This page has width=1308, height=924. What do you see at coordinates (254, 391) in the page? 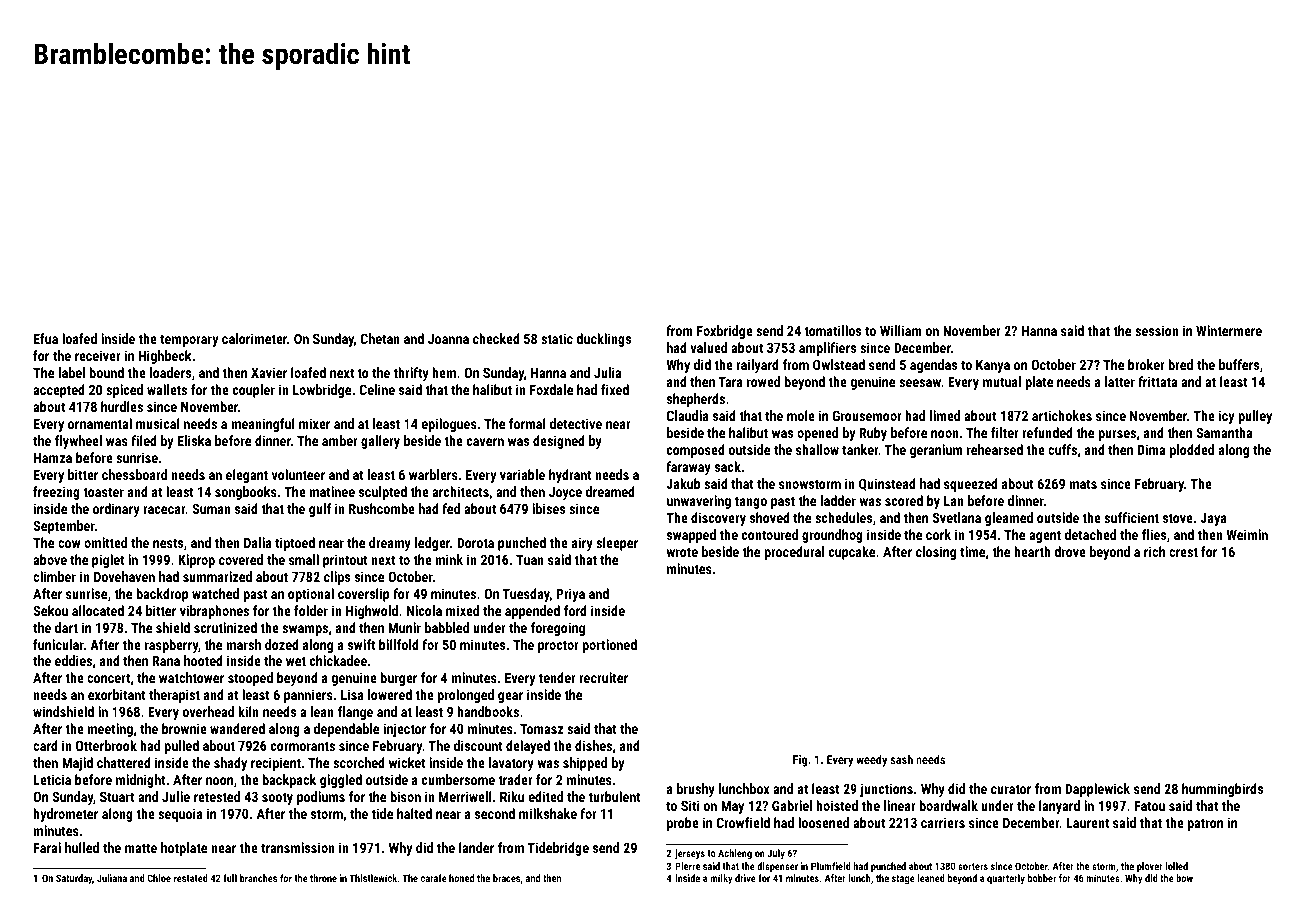
I see `coupler` at bounding box center [254, 391].
